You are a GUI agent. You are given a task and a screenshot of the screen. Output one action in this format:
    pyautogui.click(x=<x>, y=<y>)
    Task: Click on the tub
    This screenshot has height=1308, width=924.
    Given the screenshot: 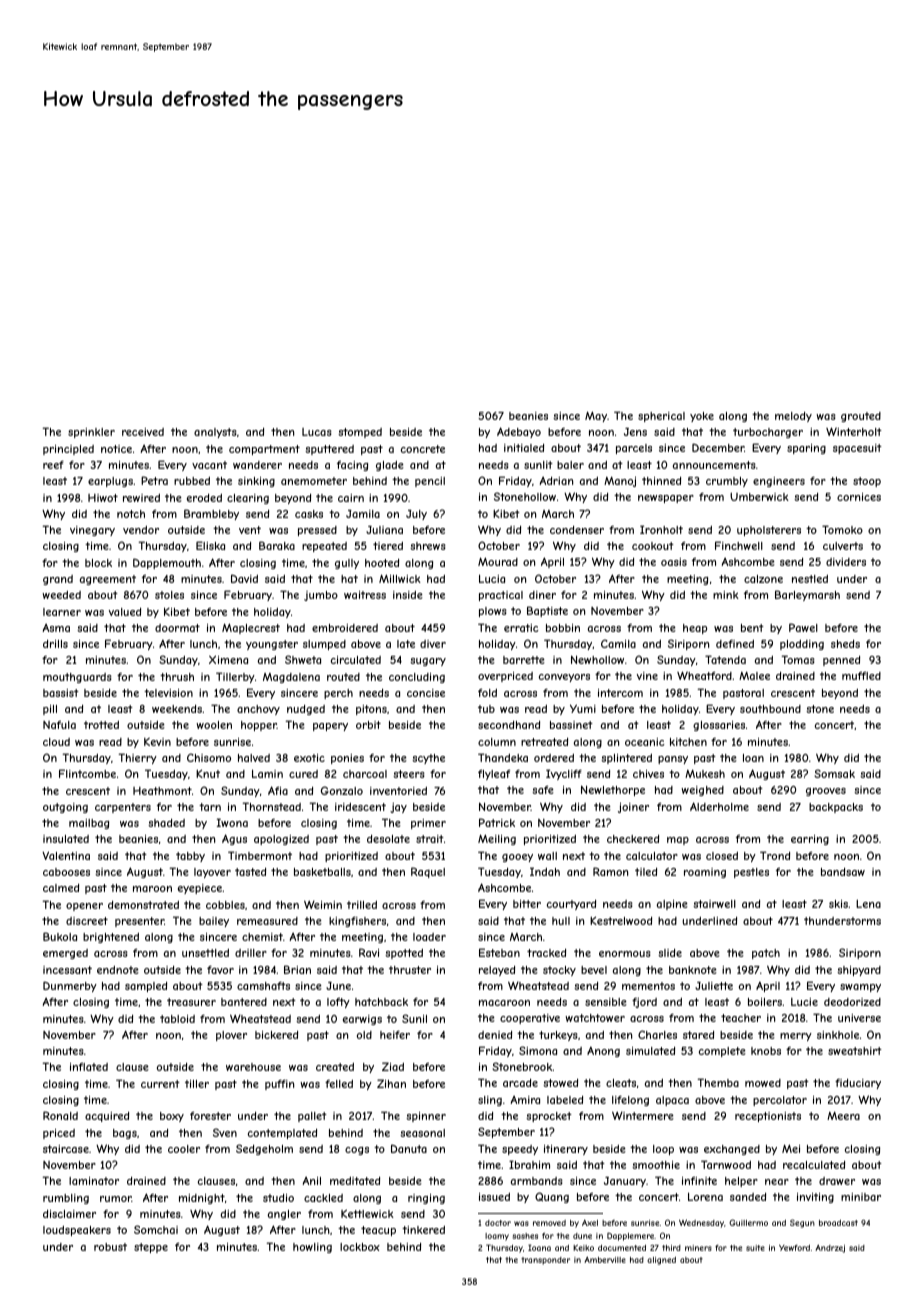 What is the action you would take?
    pyautogui.click(x=486, y=709)
